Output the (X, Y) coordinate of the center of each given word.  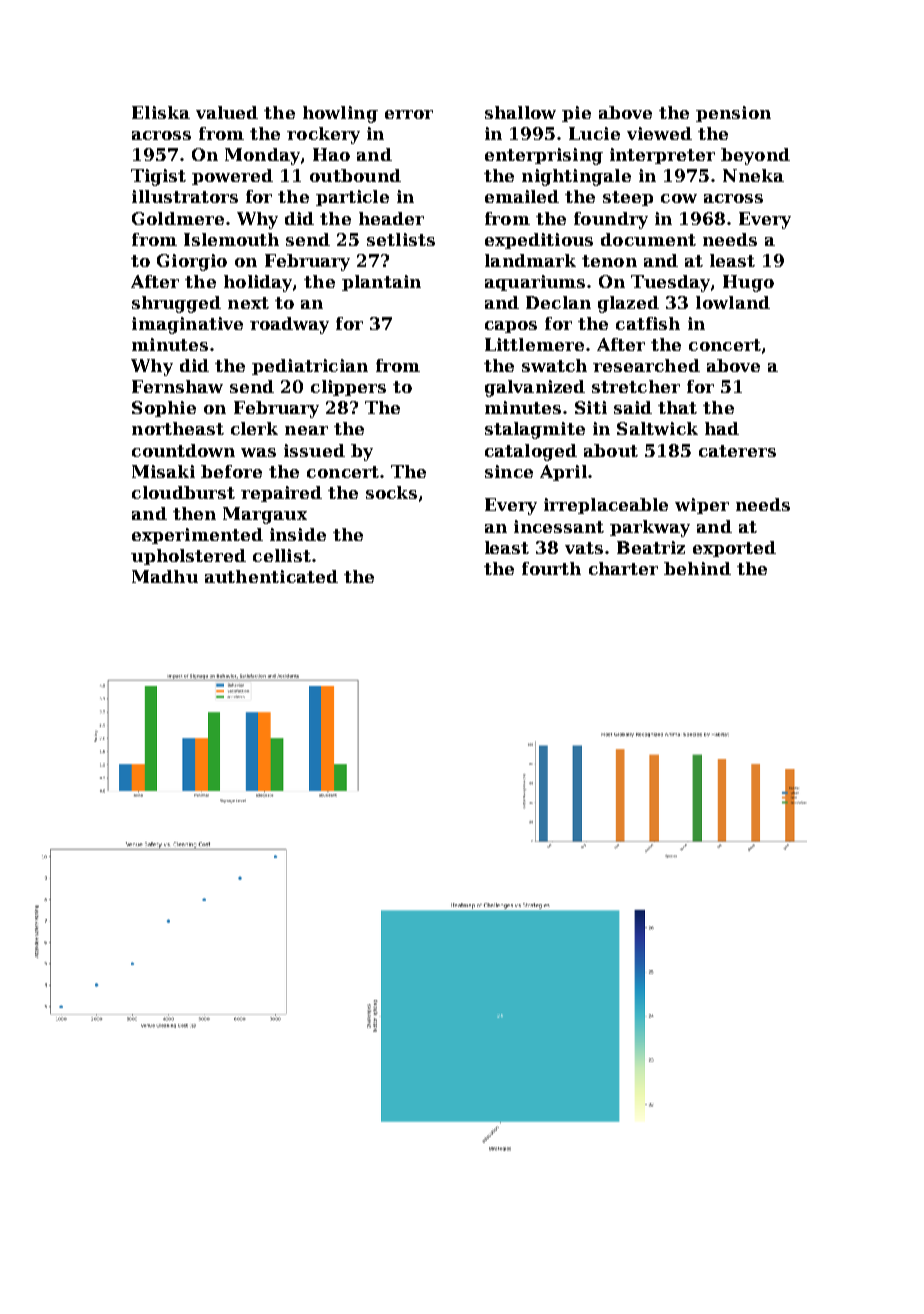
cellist (282, 555)
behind (697, 568)
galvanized (535, 388)
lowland (733, 302)
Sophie (164, 409)
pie (576, 114)
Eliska (161, 112)
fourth (551, 568)
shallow (520, 112)
